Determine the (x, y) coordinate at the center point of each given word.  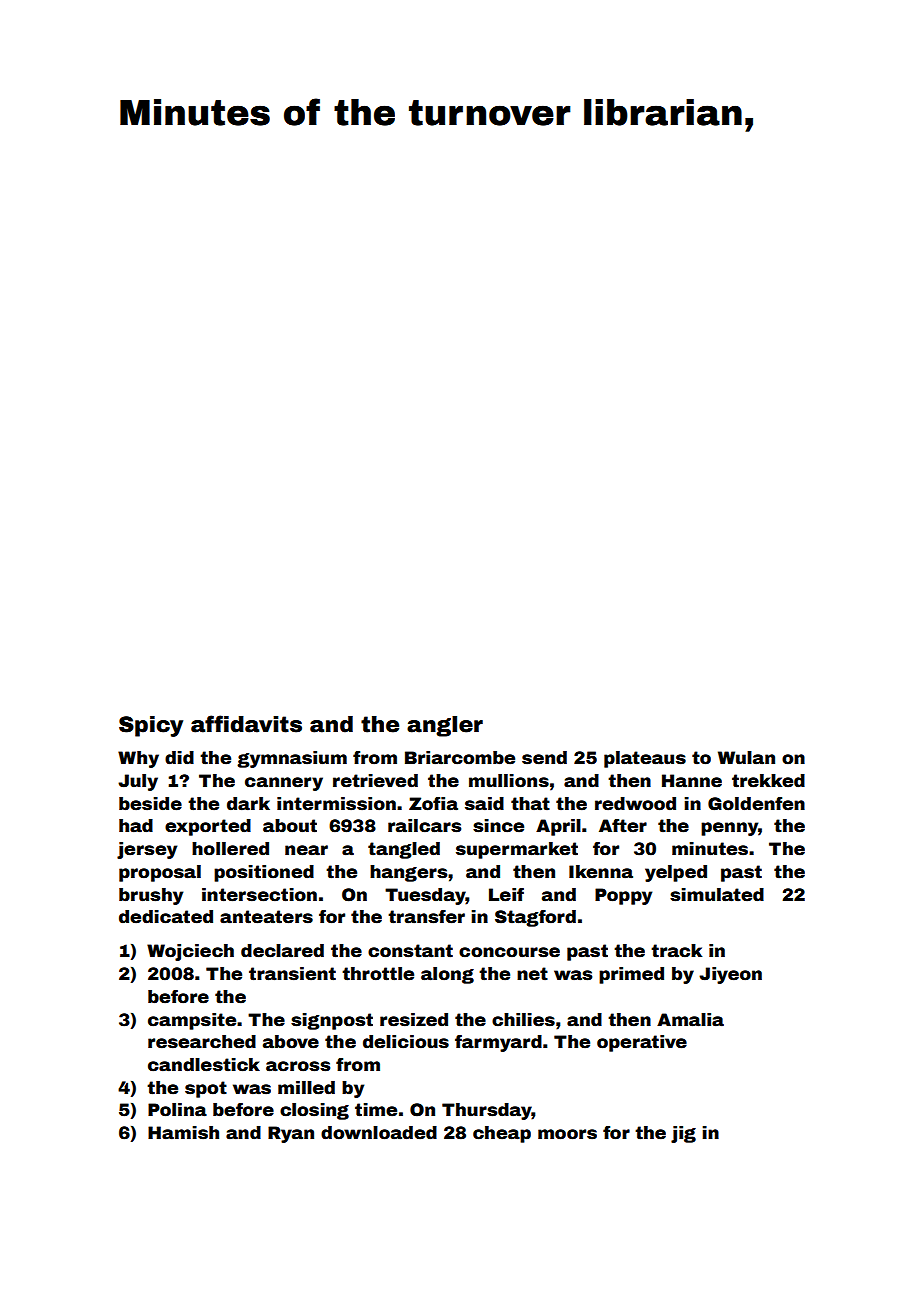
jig (683, 1134)
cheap (502, 1134)
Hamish (183, 1133)
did (179, 758)
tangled (404, 850)
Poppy (623, 896)
